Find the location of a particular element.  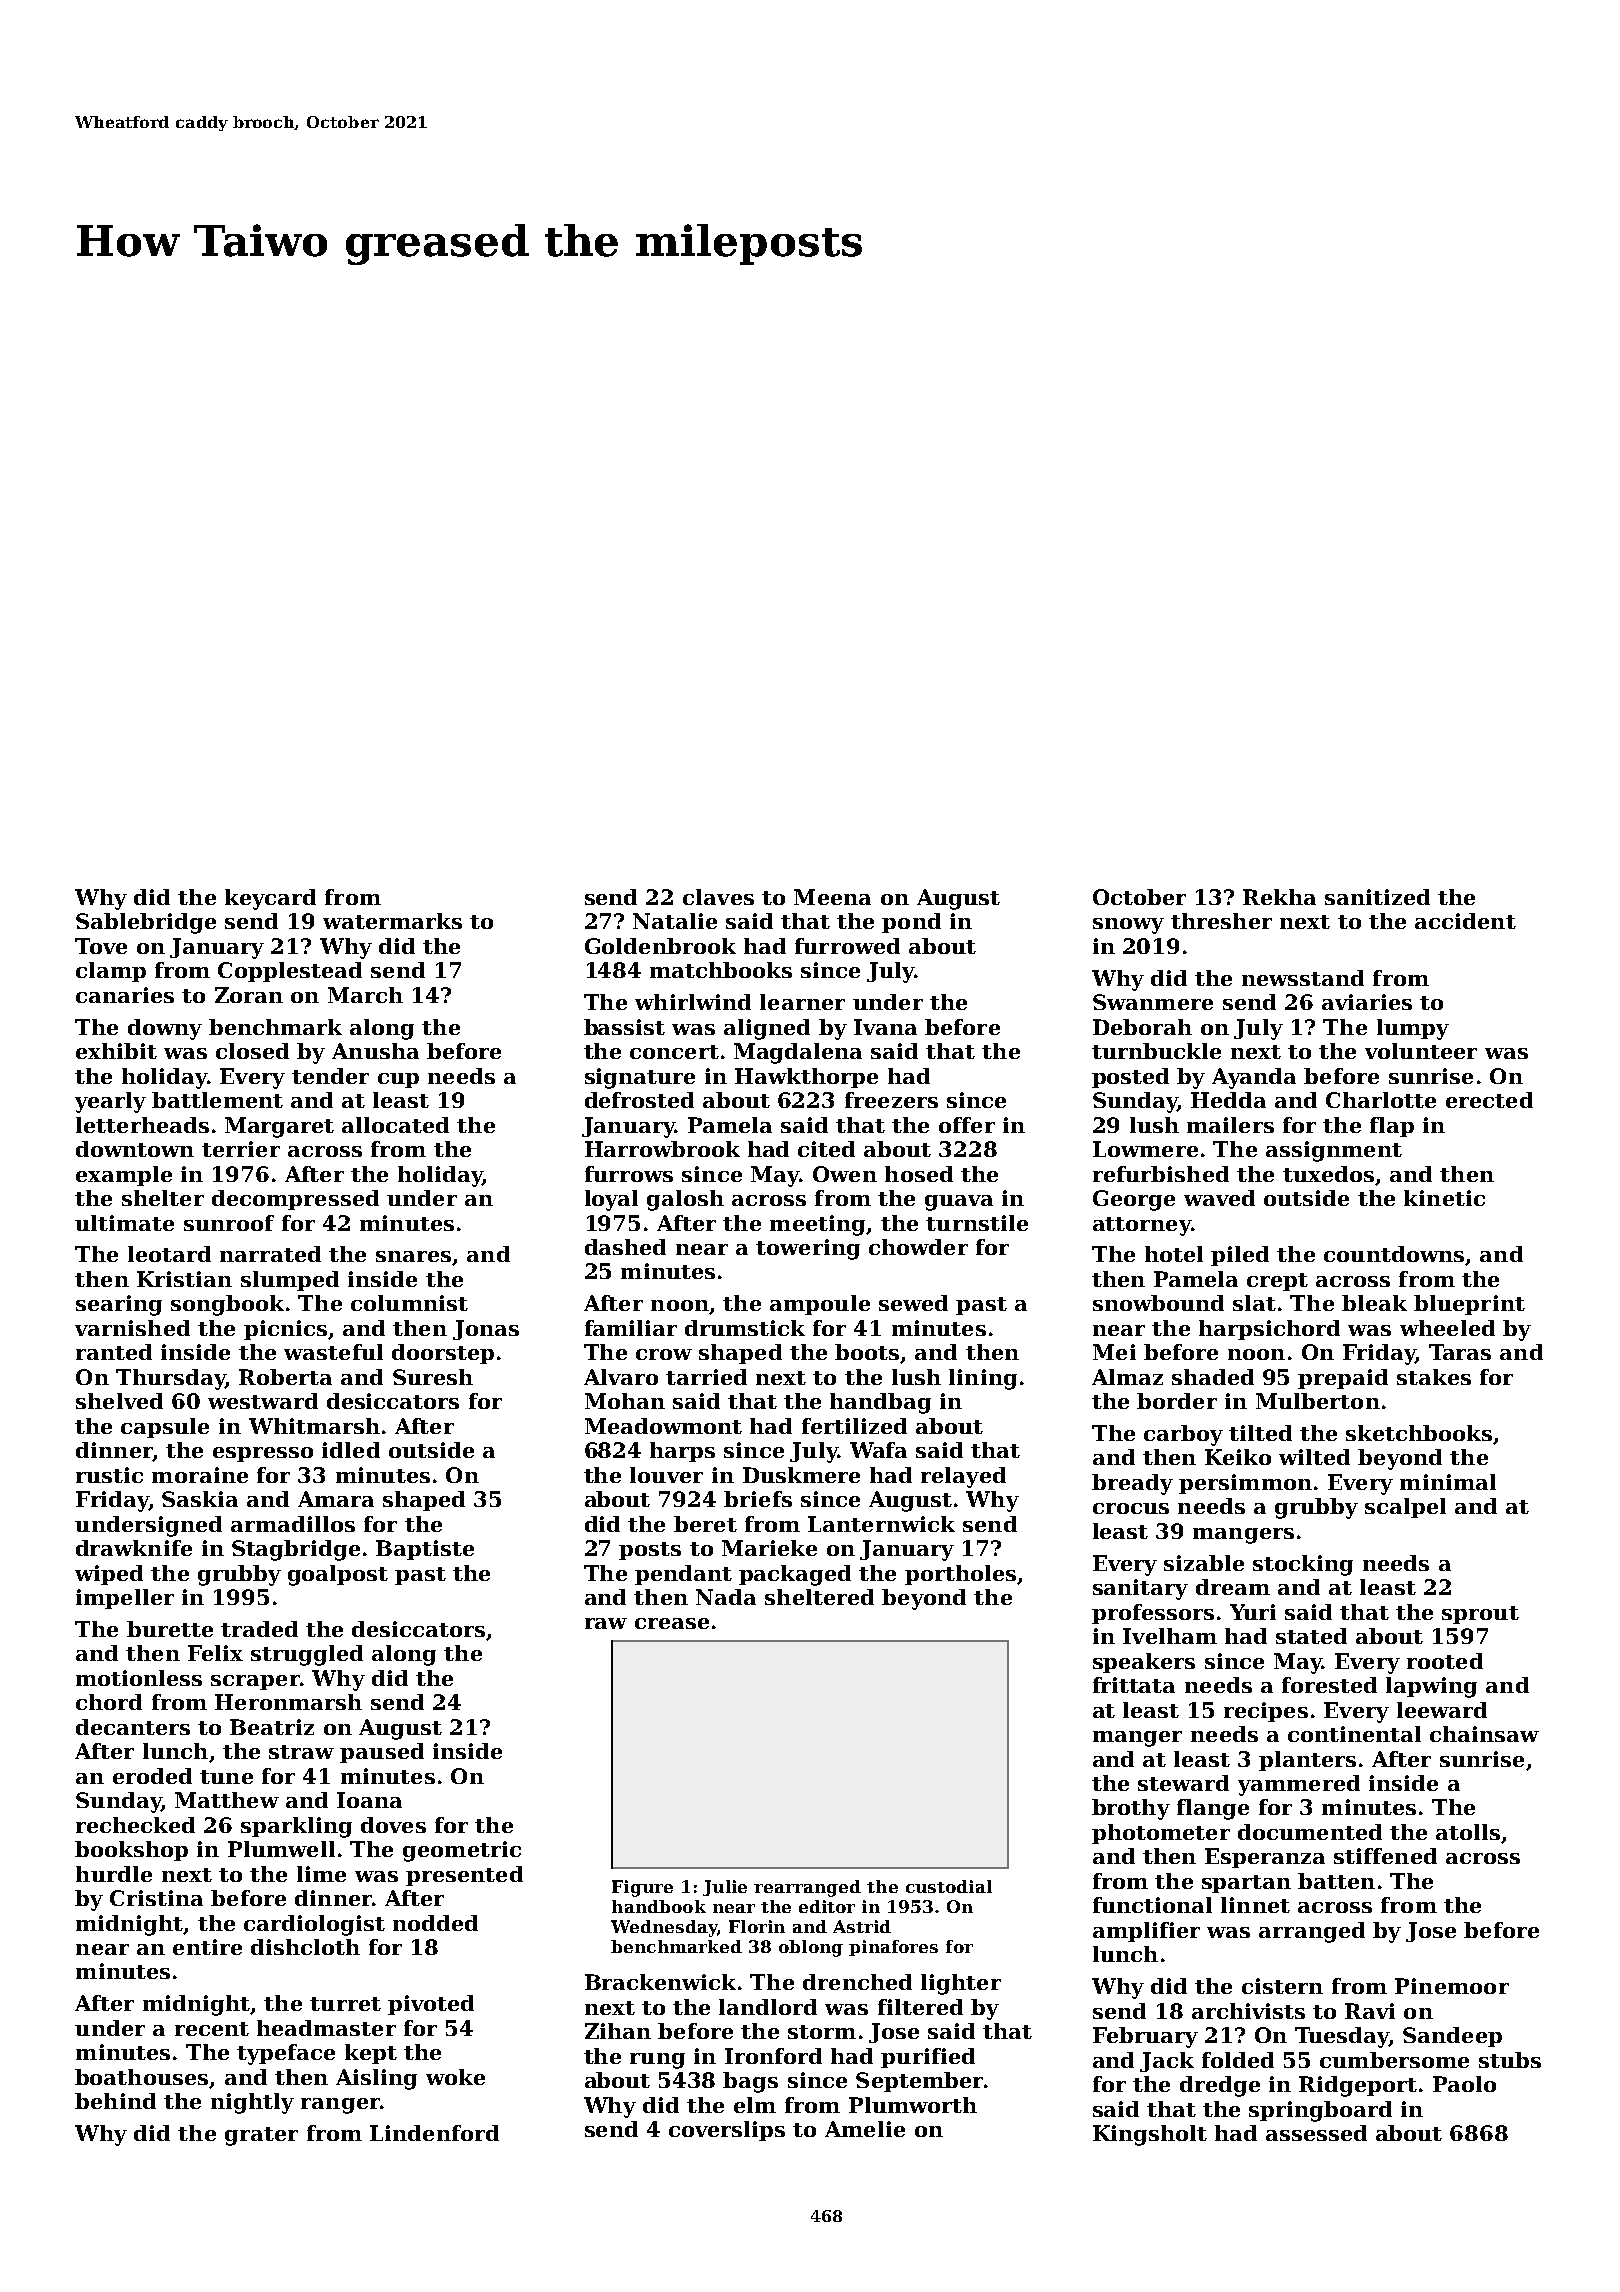

claves is located at coordinates (718, 897).
